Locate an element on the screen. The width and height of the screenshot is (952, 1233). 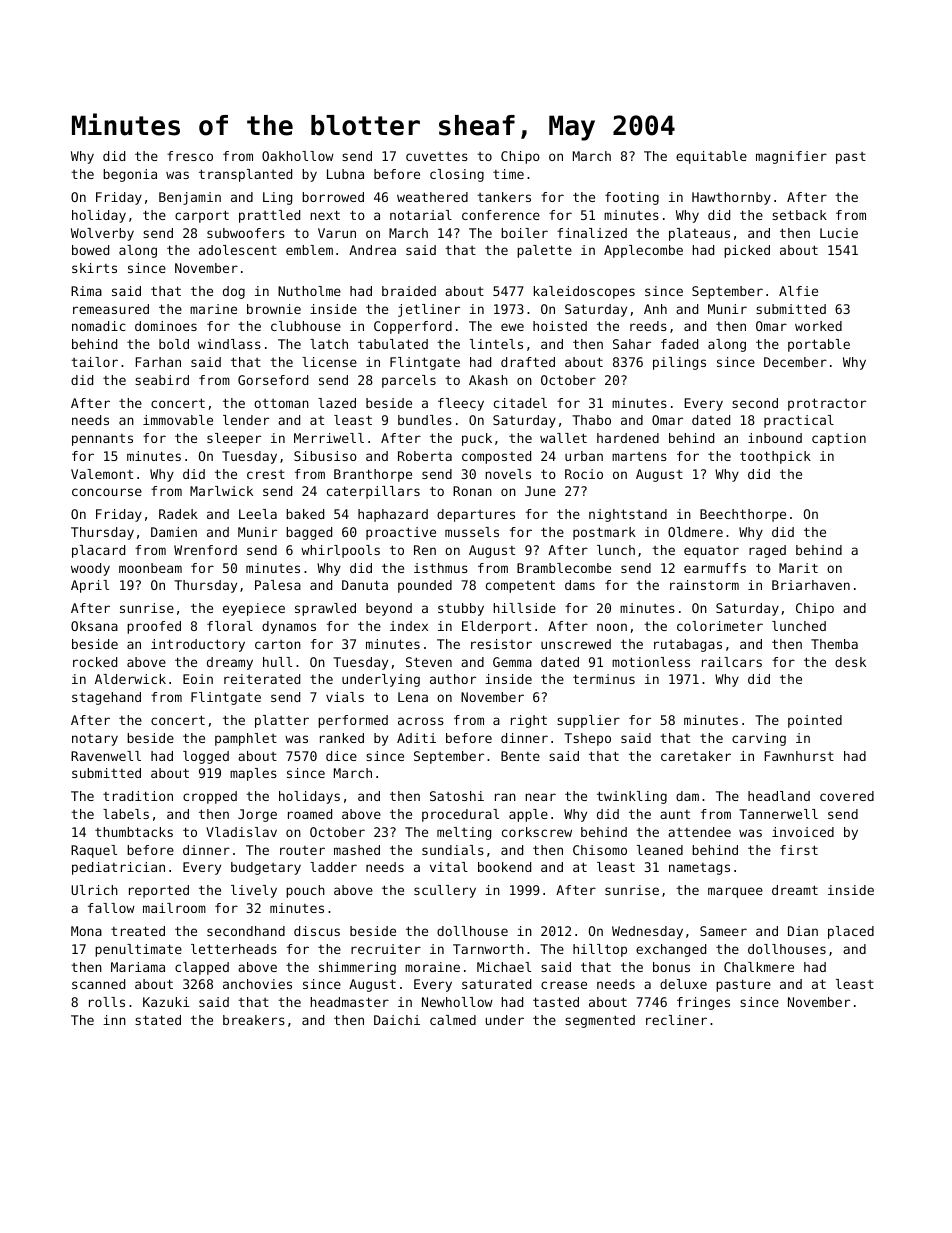
Nutholme is located at coordinates (309, 291).
